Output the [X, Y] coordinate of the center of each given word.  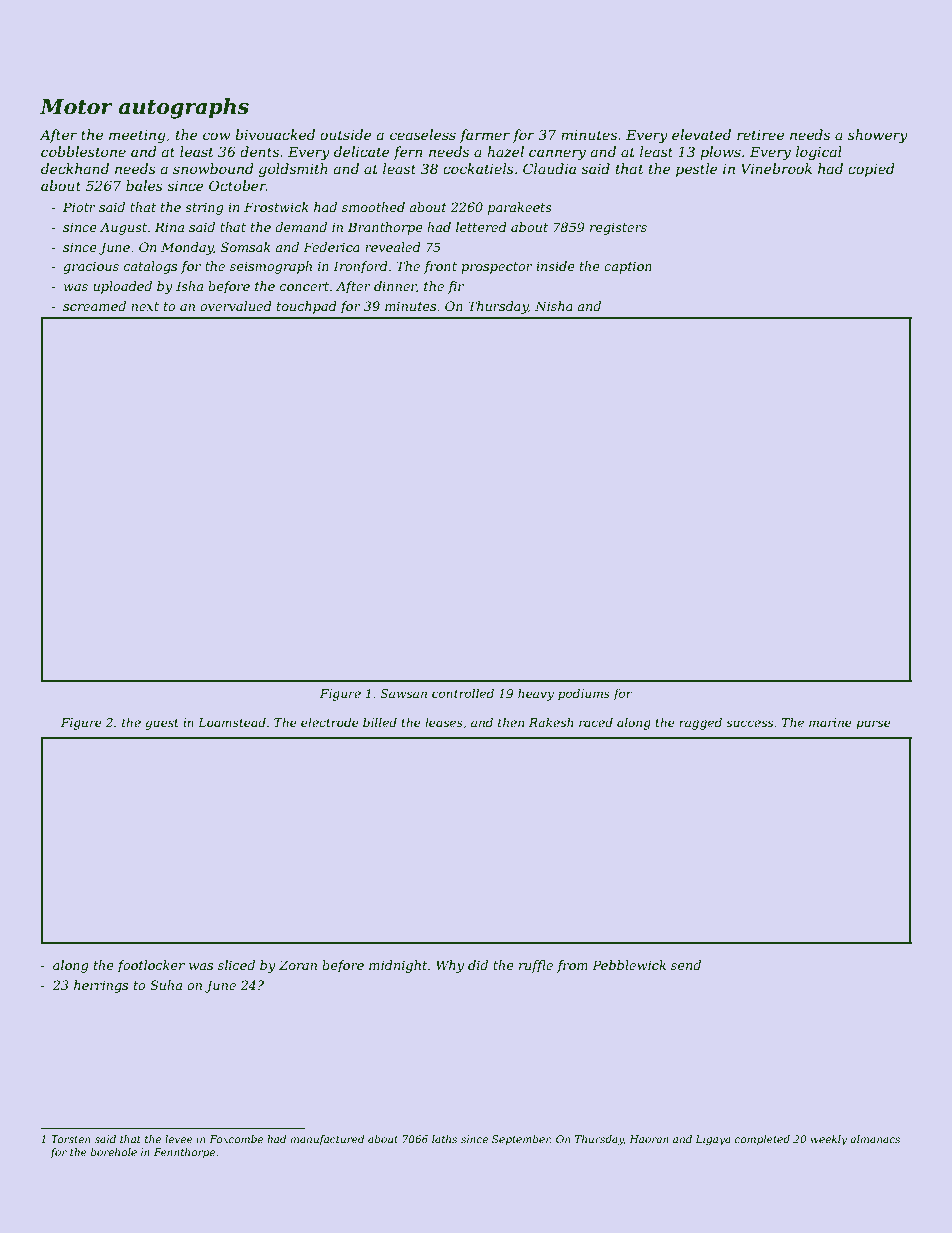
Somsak [246, 247]
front [440, 267]
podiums [584, 694]
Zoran [298, 965]
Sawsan [404, 693]
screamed [94, 306]
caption [628, 267]
